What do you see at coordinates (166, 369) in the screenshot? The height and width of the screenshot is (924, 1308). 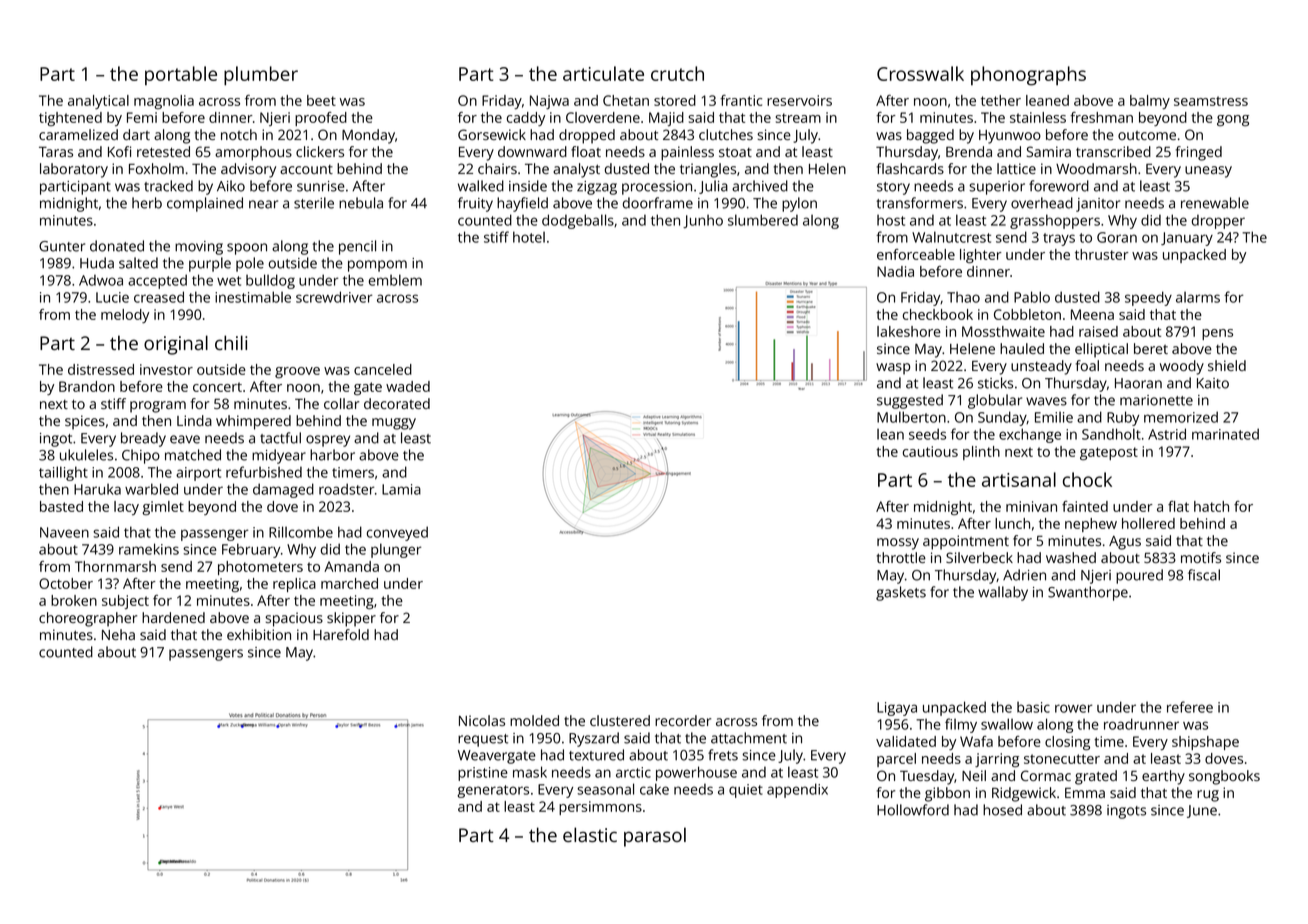 I see `investor` at bounding box center [166, 369].
